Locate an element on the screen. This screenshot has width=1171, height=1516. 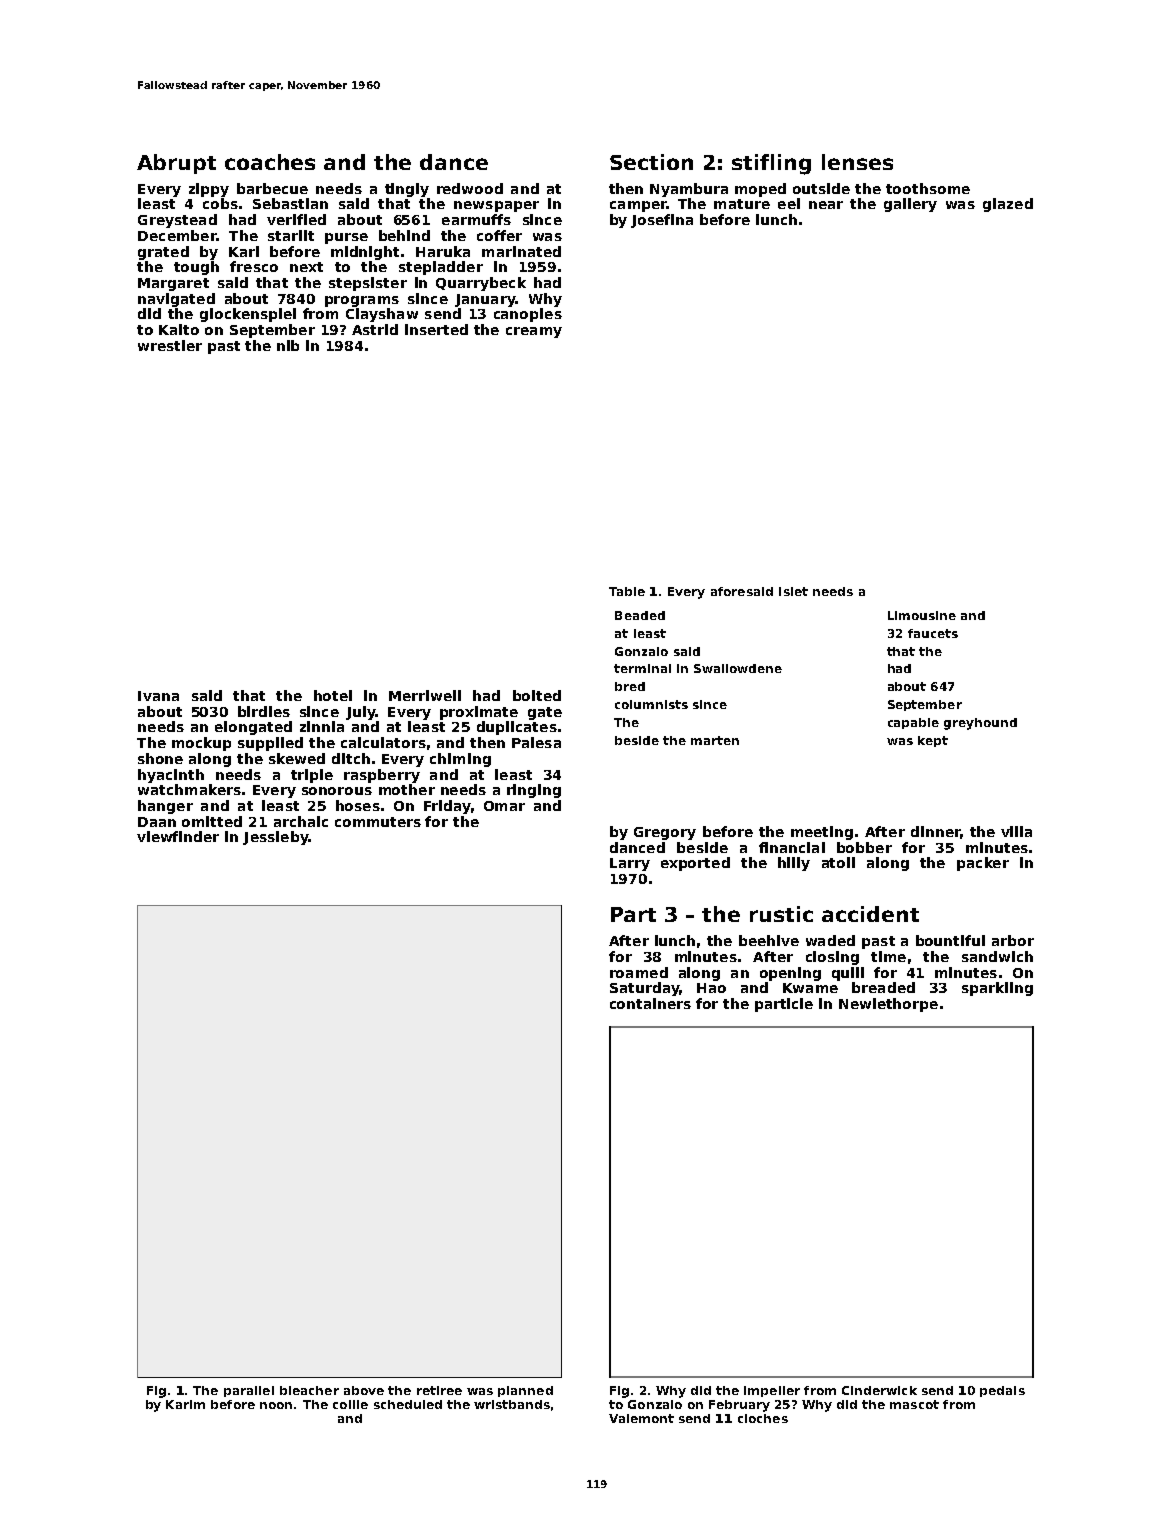
wrestler is located at coordinates (170, 345).
